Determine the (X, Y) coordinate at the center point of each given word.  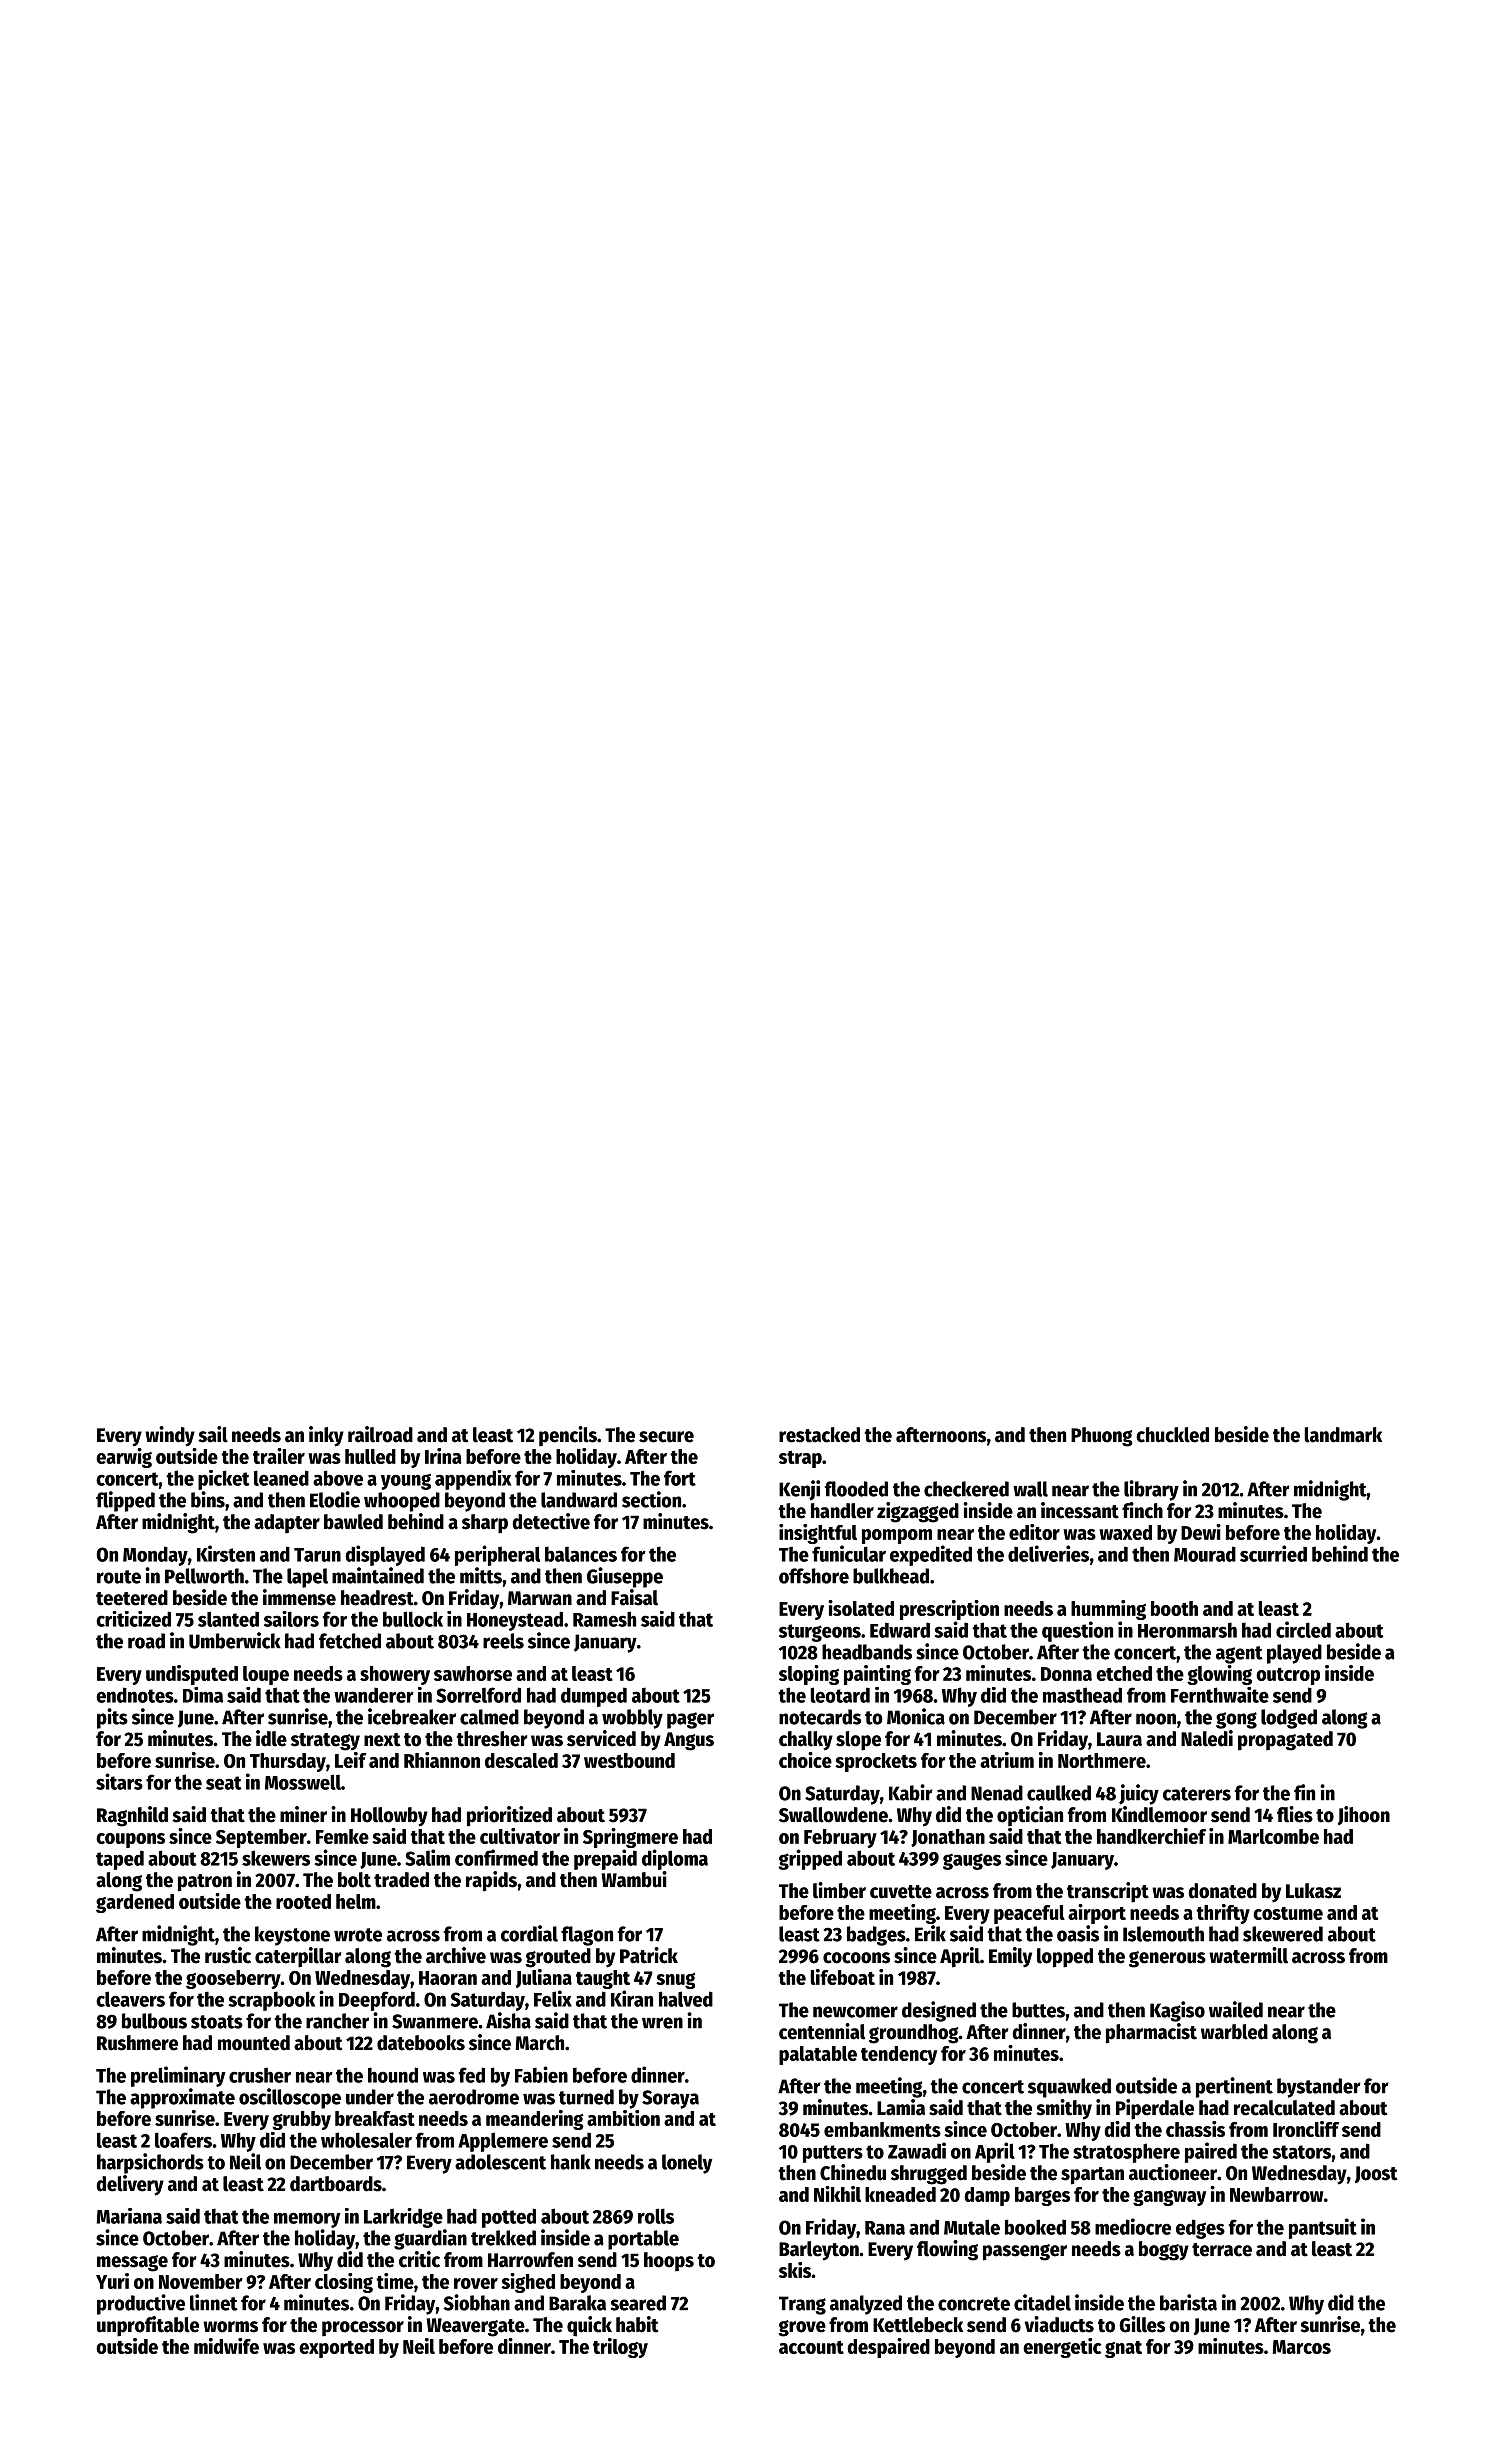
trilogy (620, 2348)
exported (336, 2348)
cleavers (130, 1999)
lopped (1065, 1958)
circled (1303, 1629)
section (651, 1499)
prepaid (605, 1859)
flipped (125, 1501)
